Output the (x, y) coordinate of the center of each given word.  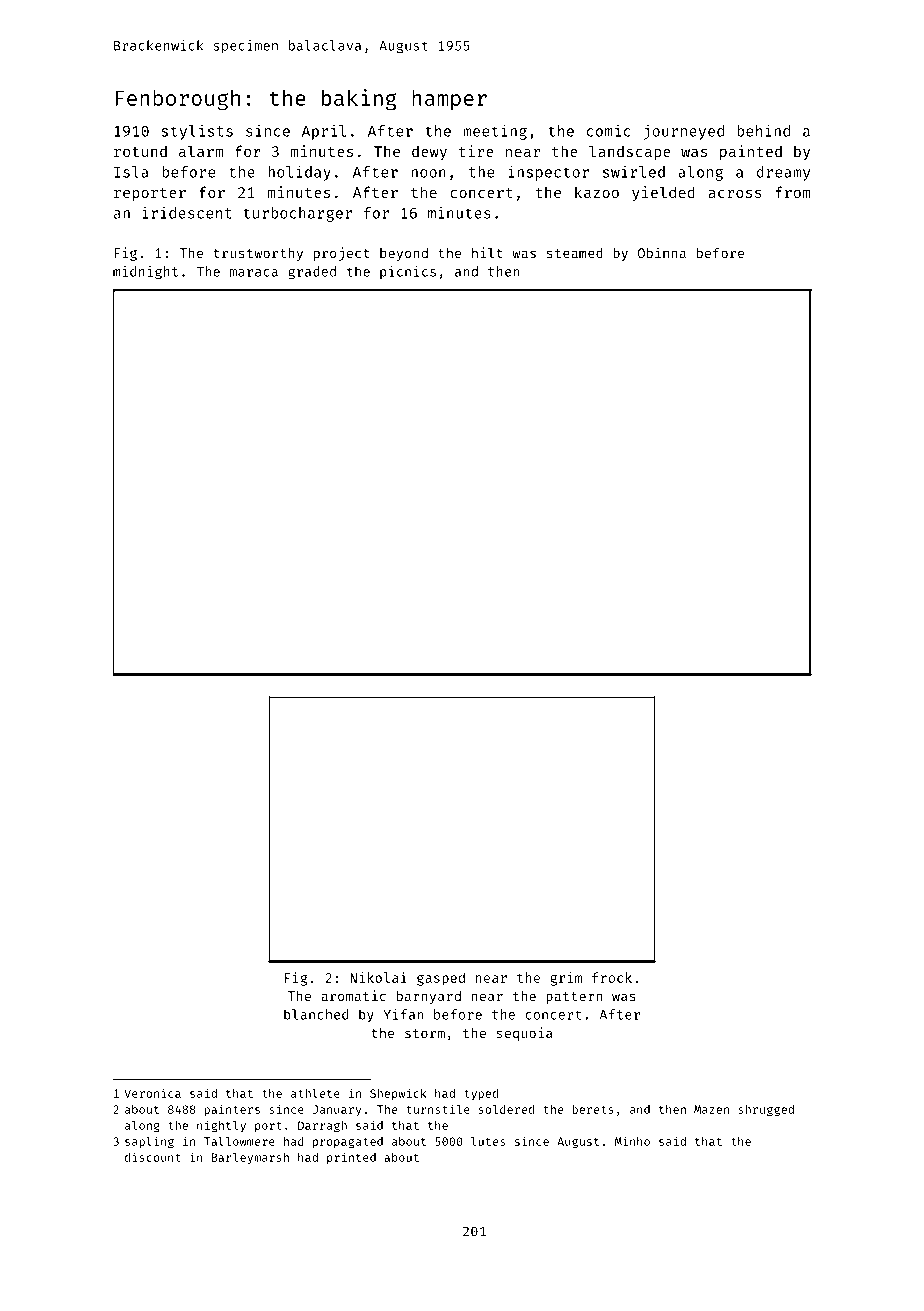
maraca (254, 273)
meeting (495, 132)
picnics (408, 272)
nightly (221, 1126)
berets (593, 1109)
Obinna (662, 252)
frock (612, 977)
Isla (131, 172)
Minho (632, 1141)
